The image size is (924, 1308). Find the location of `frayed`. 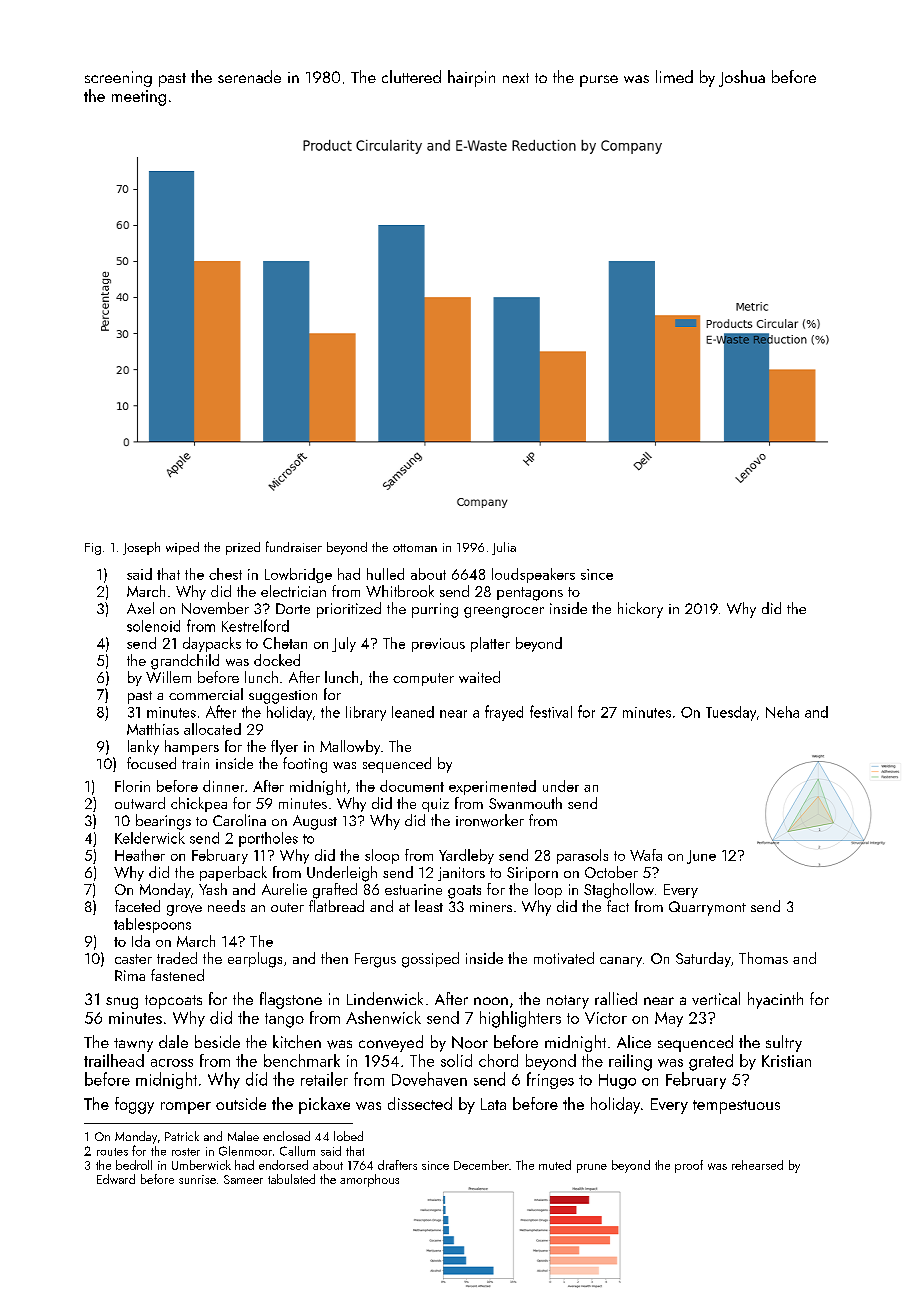

frayed is located at coordinates (504, 713).
